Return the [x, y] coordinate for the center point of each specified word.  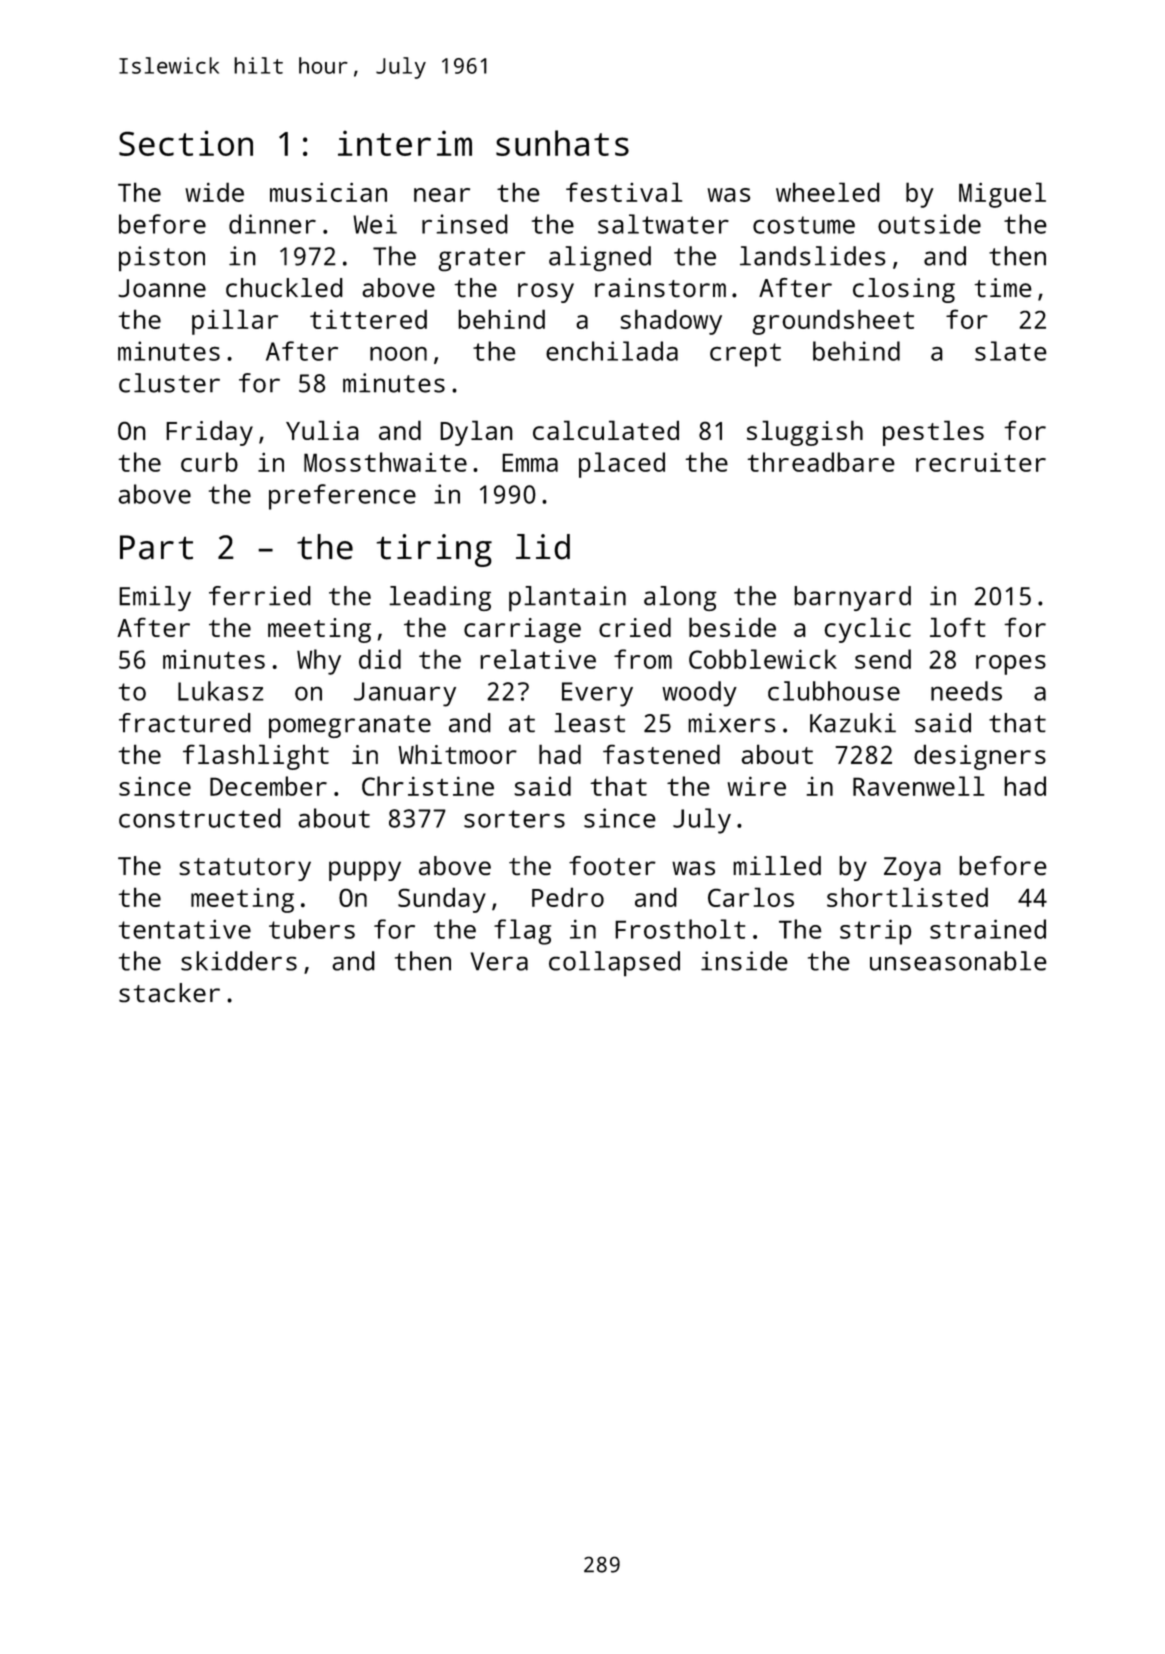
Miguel [1002, 195]
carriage [522, 630]
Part [156, 547]
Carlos [751, 897]
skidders [239, 961]
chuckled [284, 287]
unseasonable [958, 961]
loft [958, 627]
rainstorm [660, 287]
